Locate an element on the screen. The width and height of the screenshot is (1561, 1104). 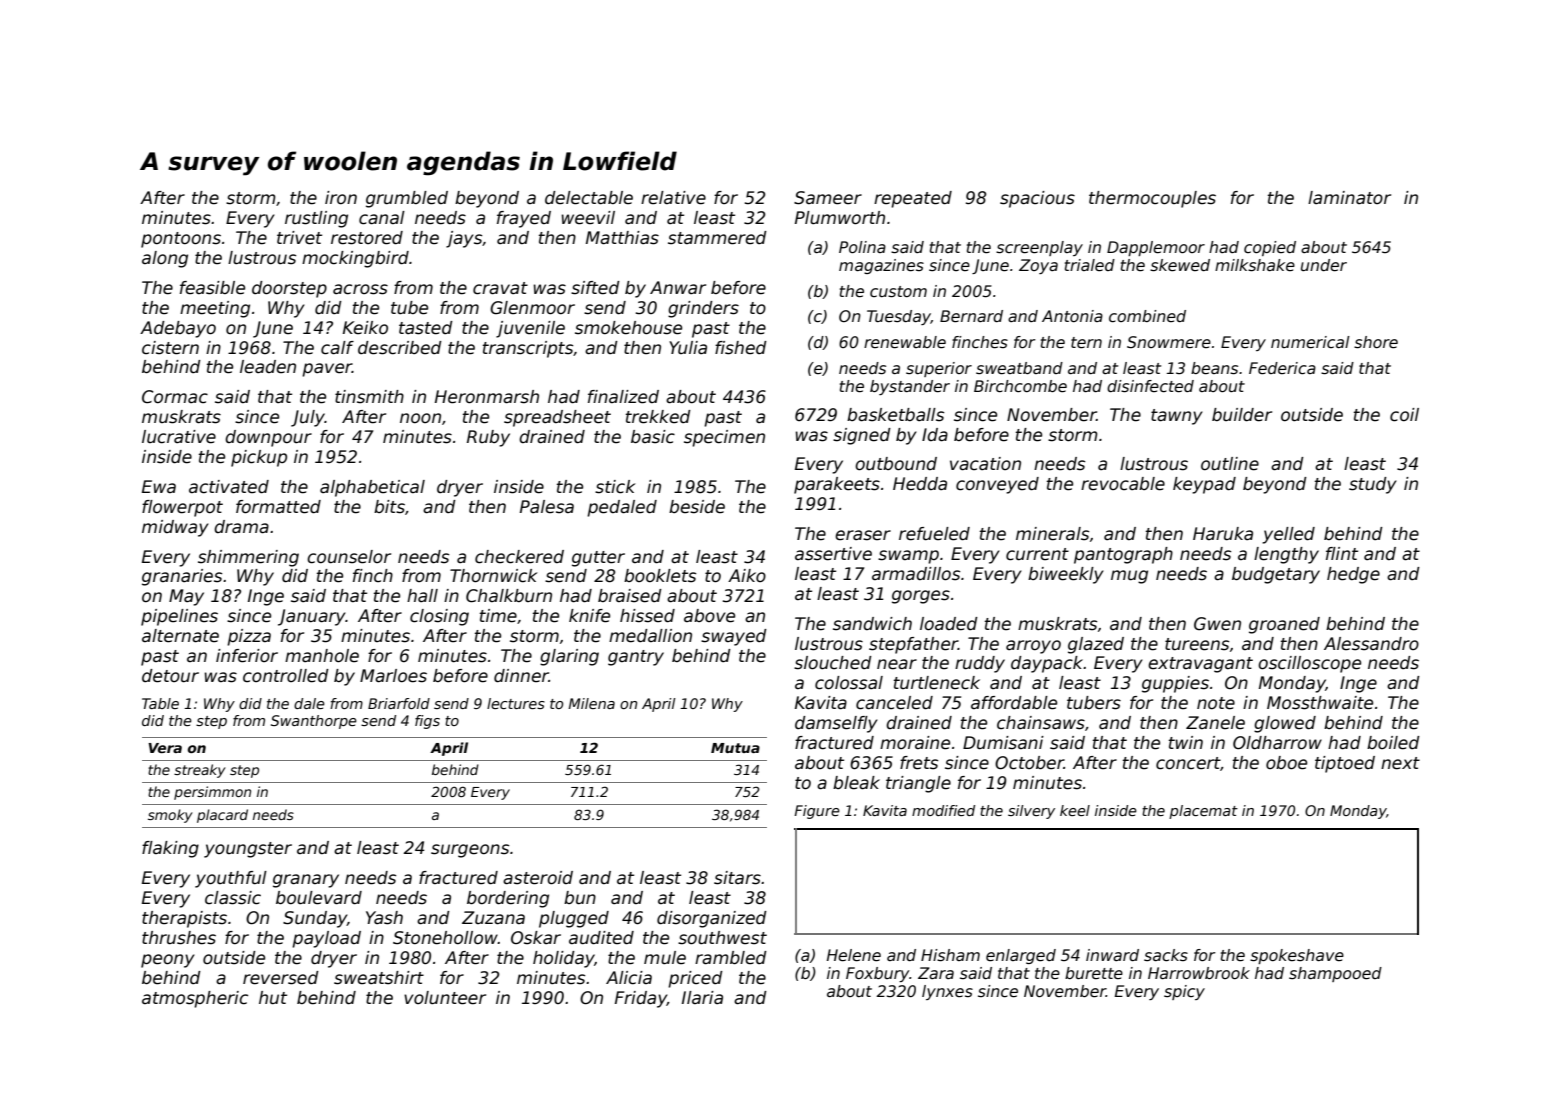
Ilaria is located at coordinates (702, 998).
